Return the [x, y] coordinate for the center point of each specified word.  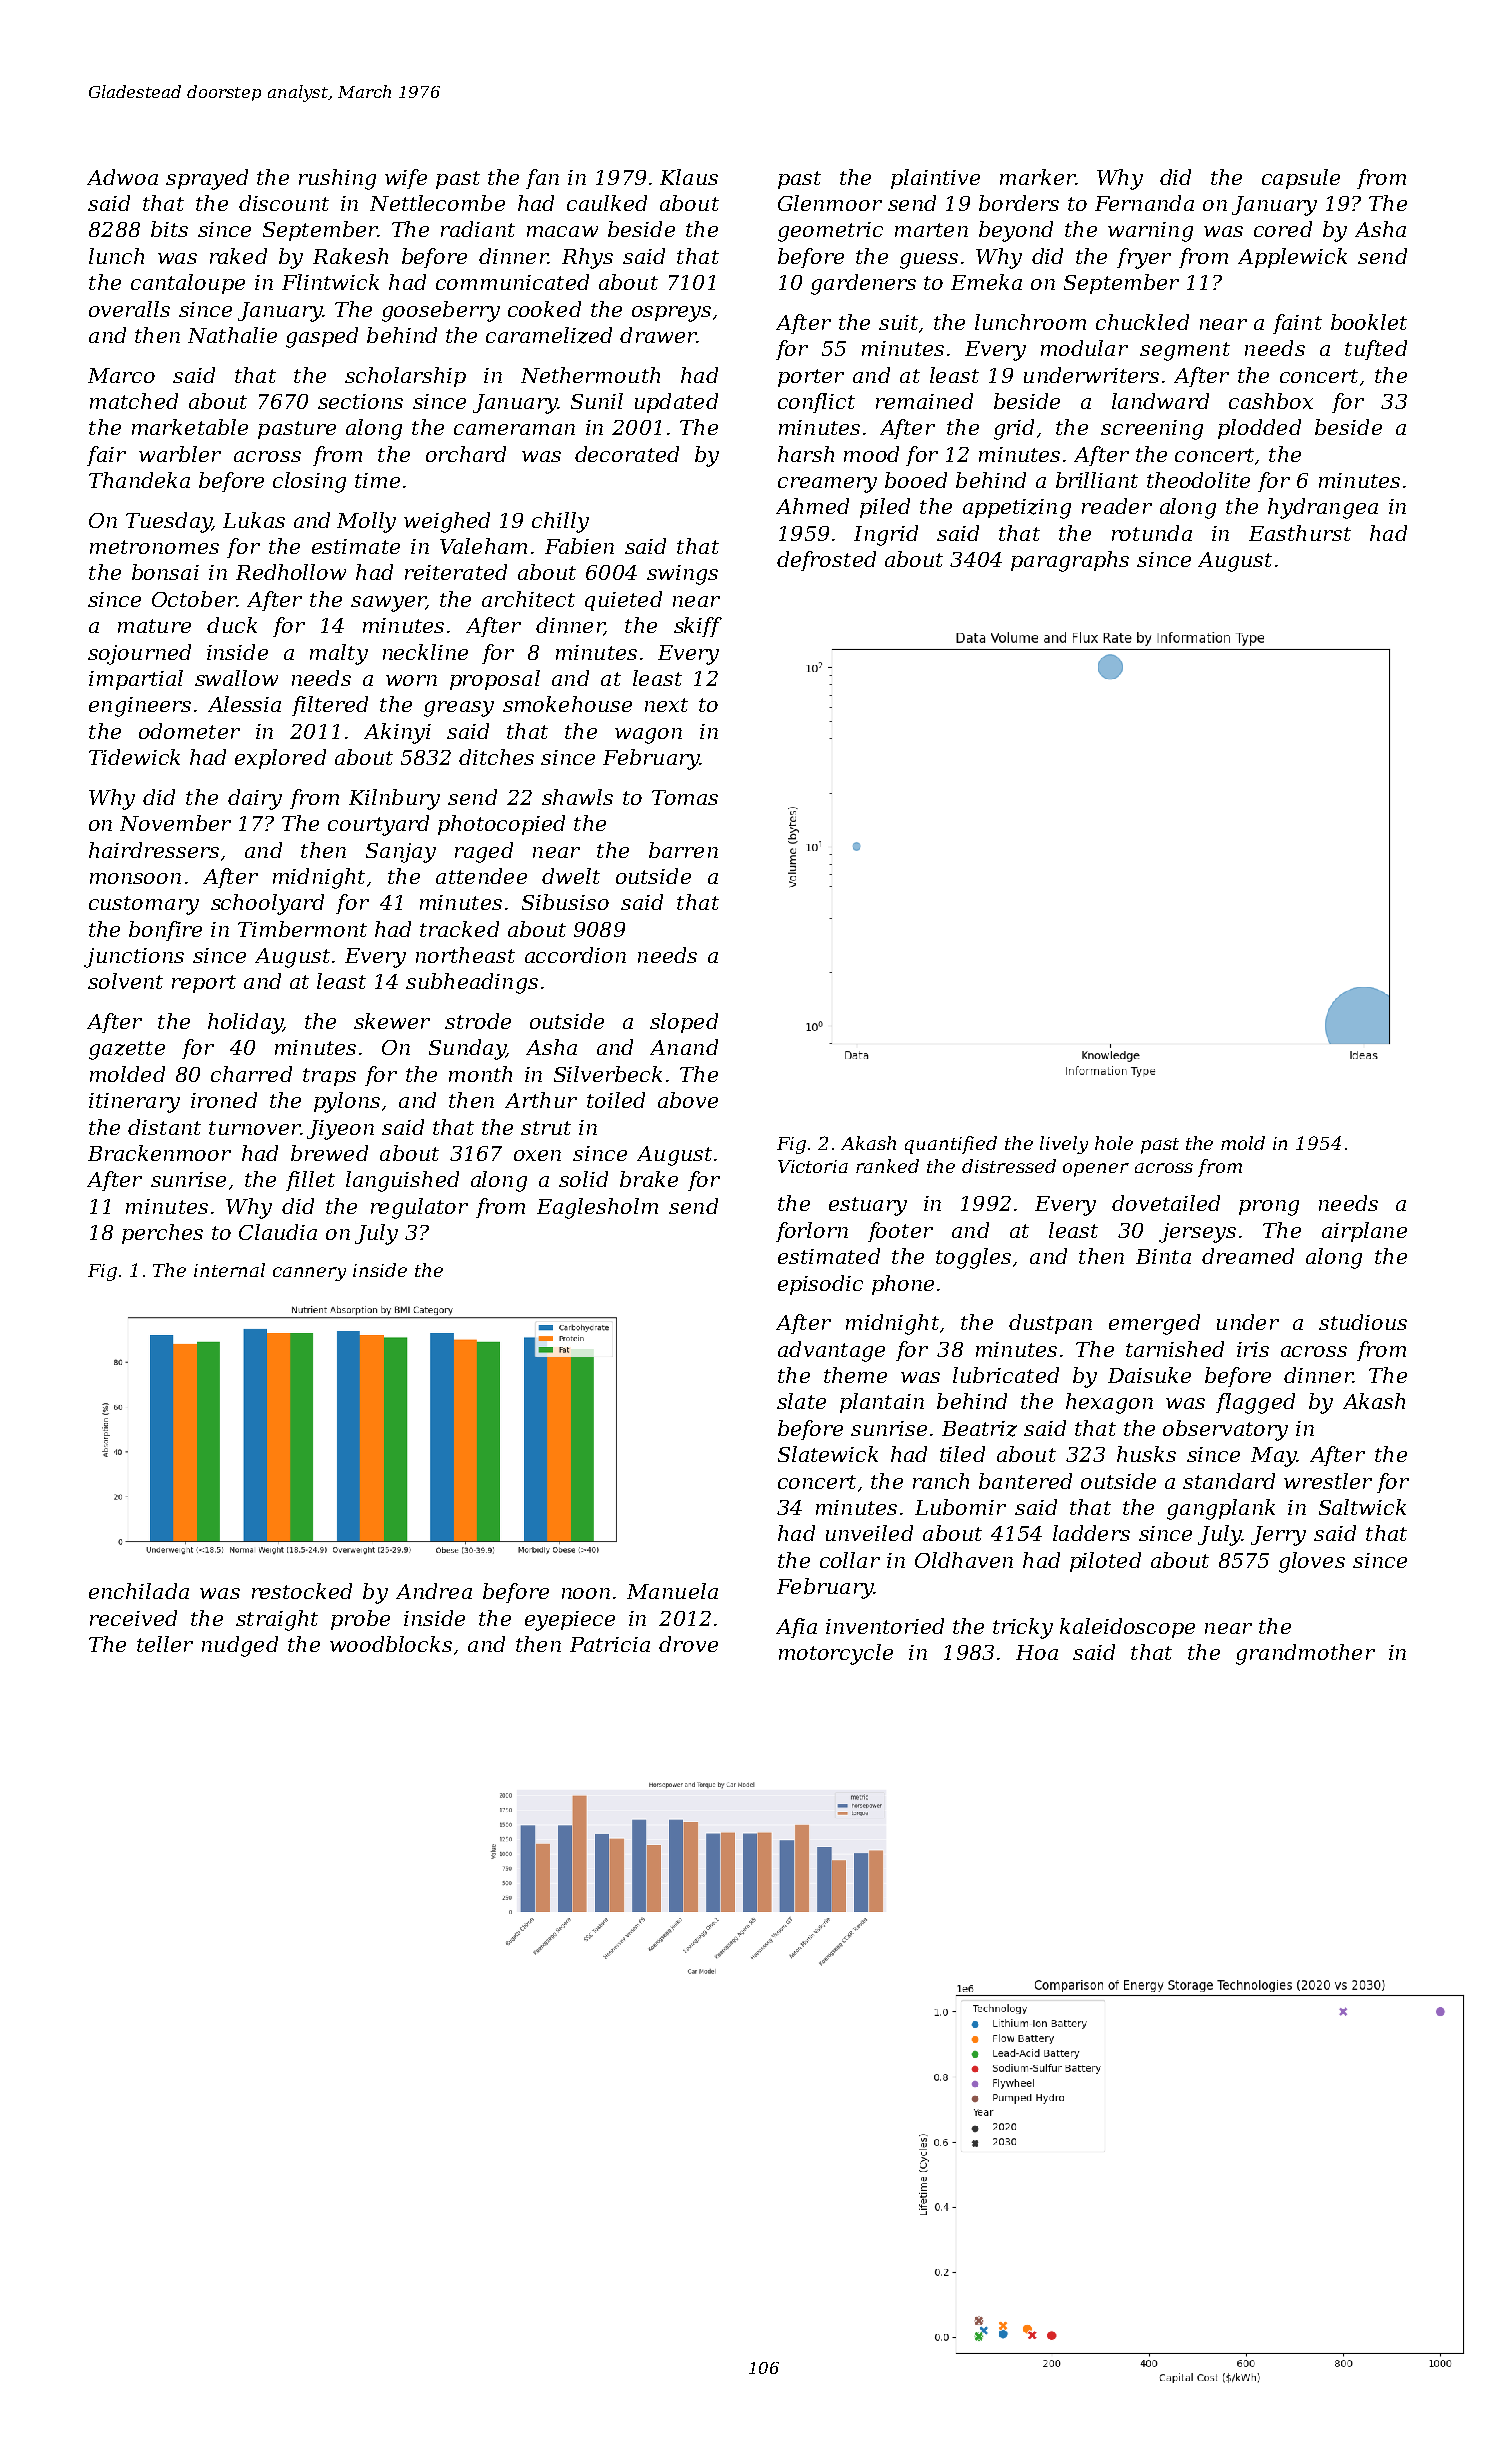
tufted [1376, 350]
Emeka [986, 282]
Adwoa [122, 177]
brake [649, 1179]
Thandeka [139, 480]
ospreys [671, 314]
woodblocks [391, 1644]
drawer [658, 335]
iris [1253, 1349]
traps [329, 1077]
